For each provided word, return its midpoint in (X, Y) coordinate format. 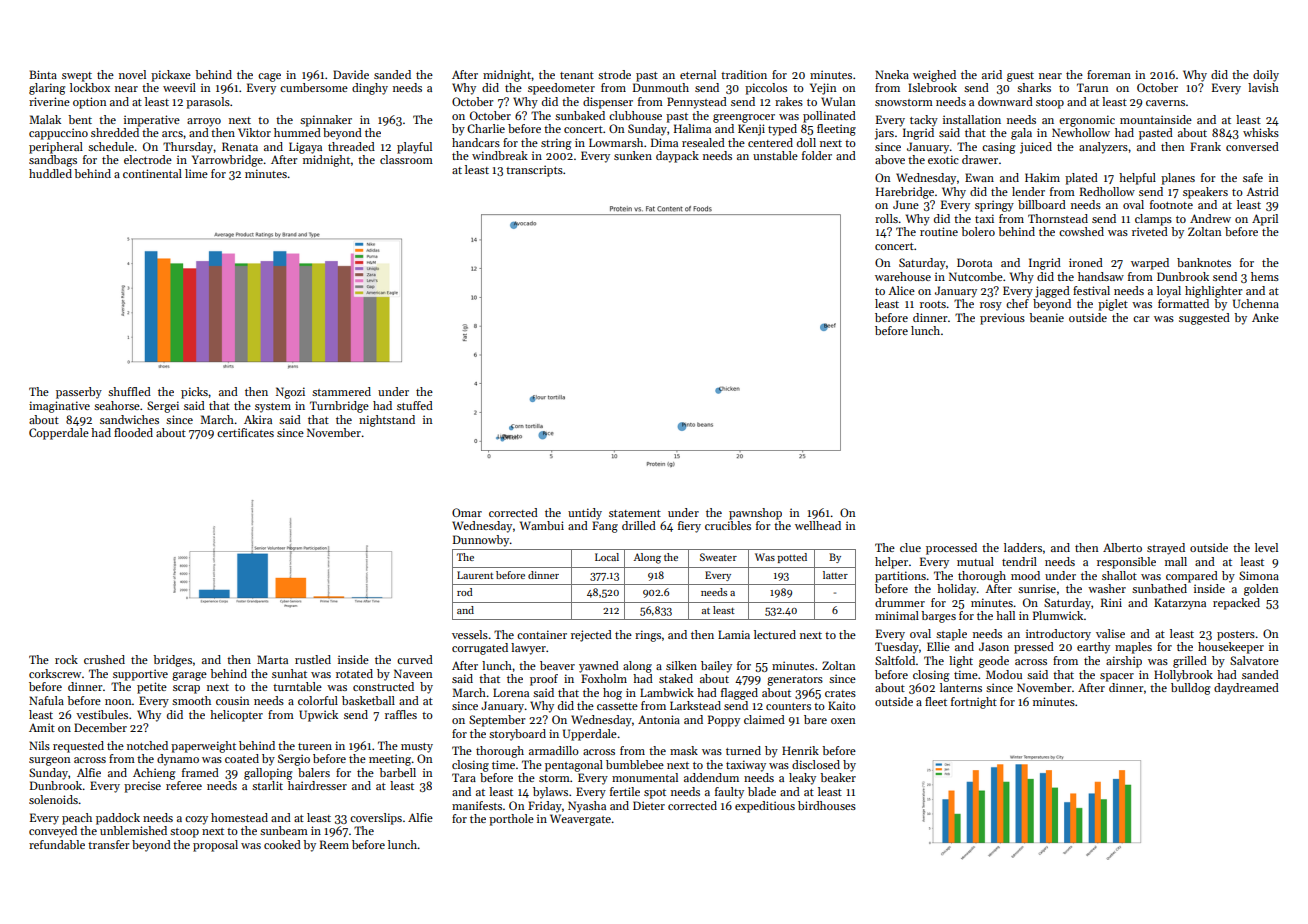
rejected (591, 636)
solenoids (53, 799)
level (1266, 547)
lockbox (90, 87)
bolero (978, 231)
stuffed (415, 405)
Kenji (751, 130)
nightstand (387, 421)
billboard (1042, 204)
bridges (172, 661)
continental (152, 173)
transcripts (534, 171)
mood (1025, 575)
